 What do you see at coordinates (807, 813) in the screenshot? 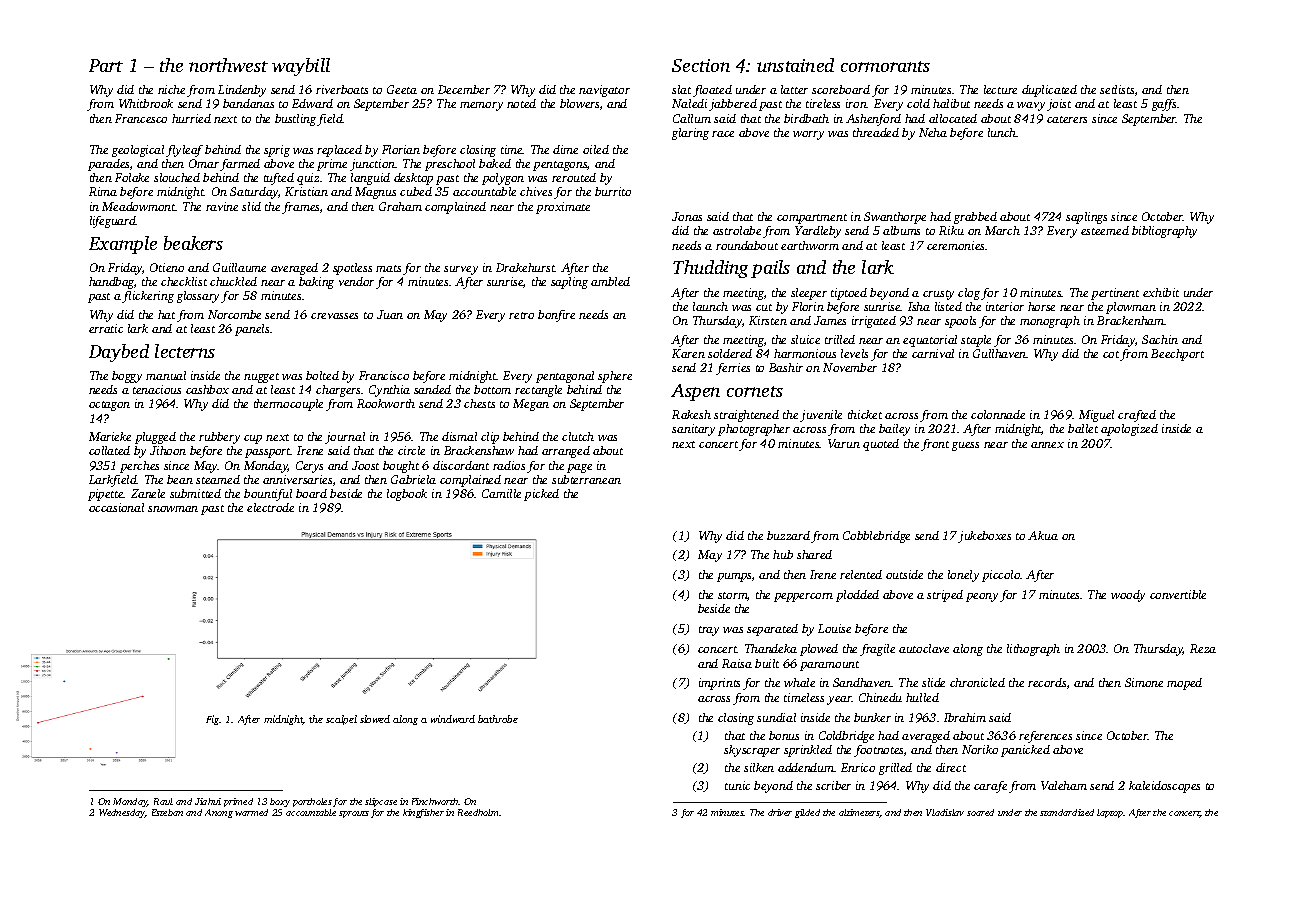
I see `gilded` at bounding box center [807, 813].
